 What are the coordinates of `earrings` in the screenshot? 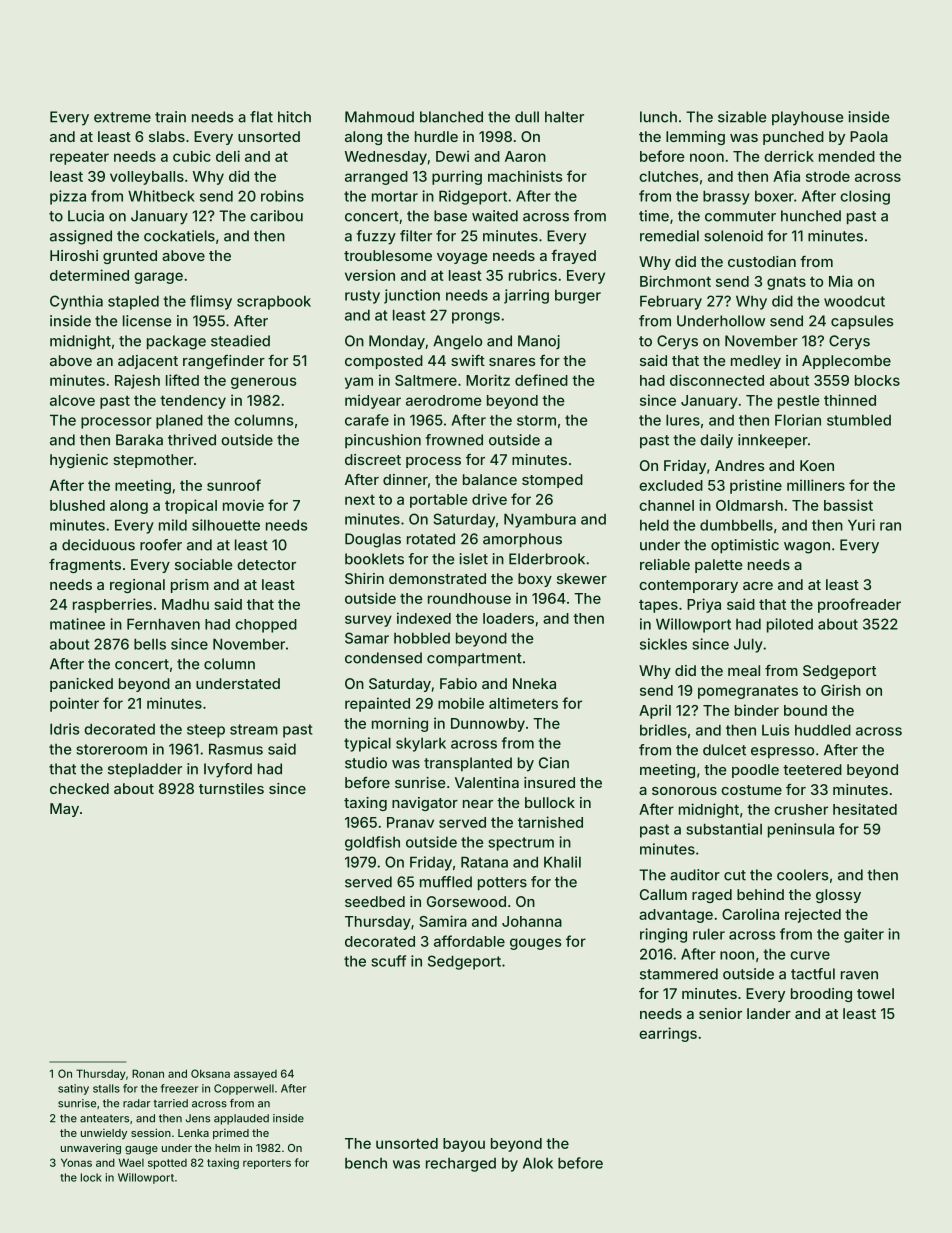 It's located at (668, 1034).
